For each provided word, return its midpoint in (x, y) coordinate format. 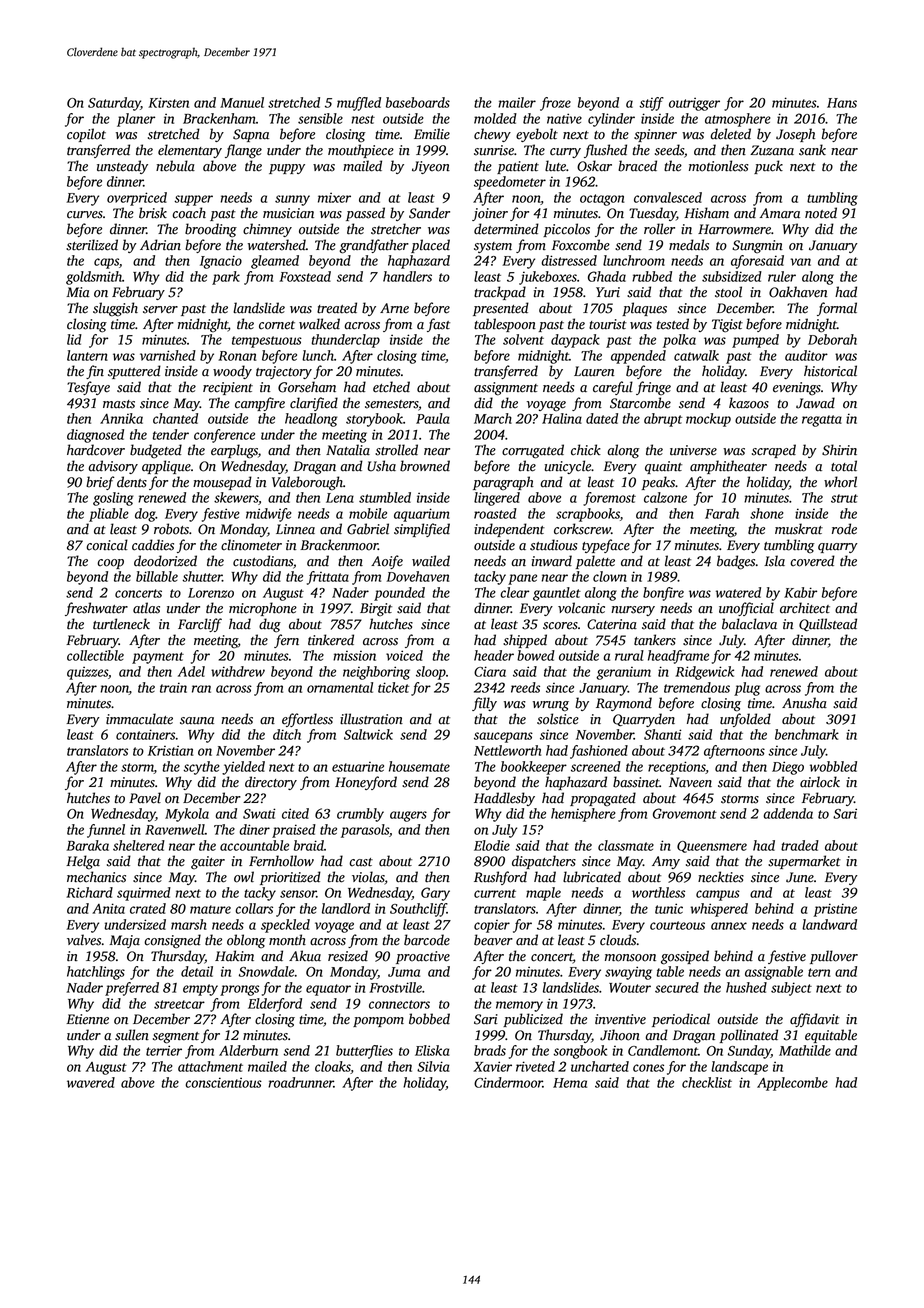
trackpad (500, 293)
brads (490, 1050)
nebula (175, 166)
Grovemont (685, 813)
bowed (536, 655)
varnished (168, 355)
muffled (359, 104)
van (800, 262)
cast (361, 862)
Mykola (187, 815)
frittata (328, 578)
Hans (842, 103)
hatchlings (96, 973)
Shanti (662, 734)
